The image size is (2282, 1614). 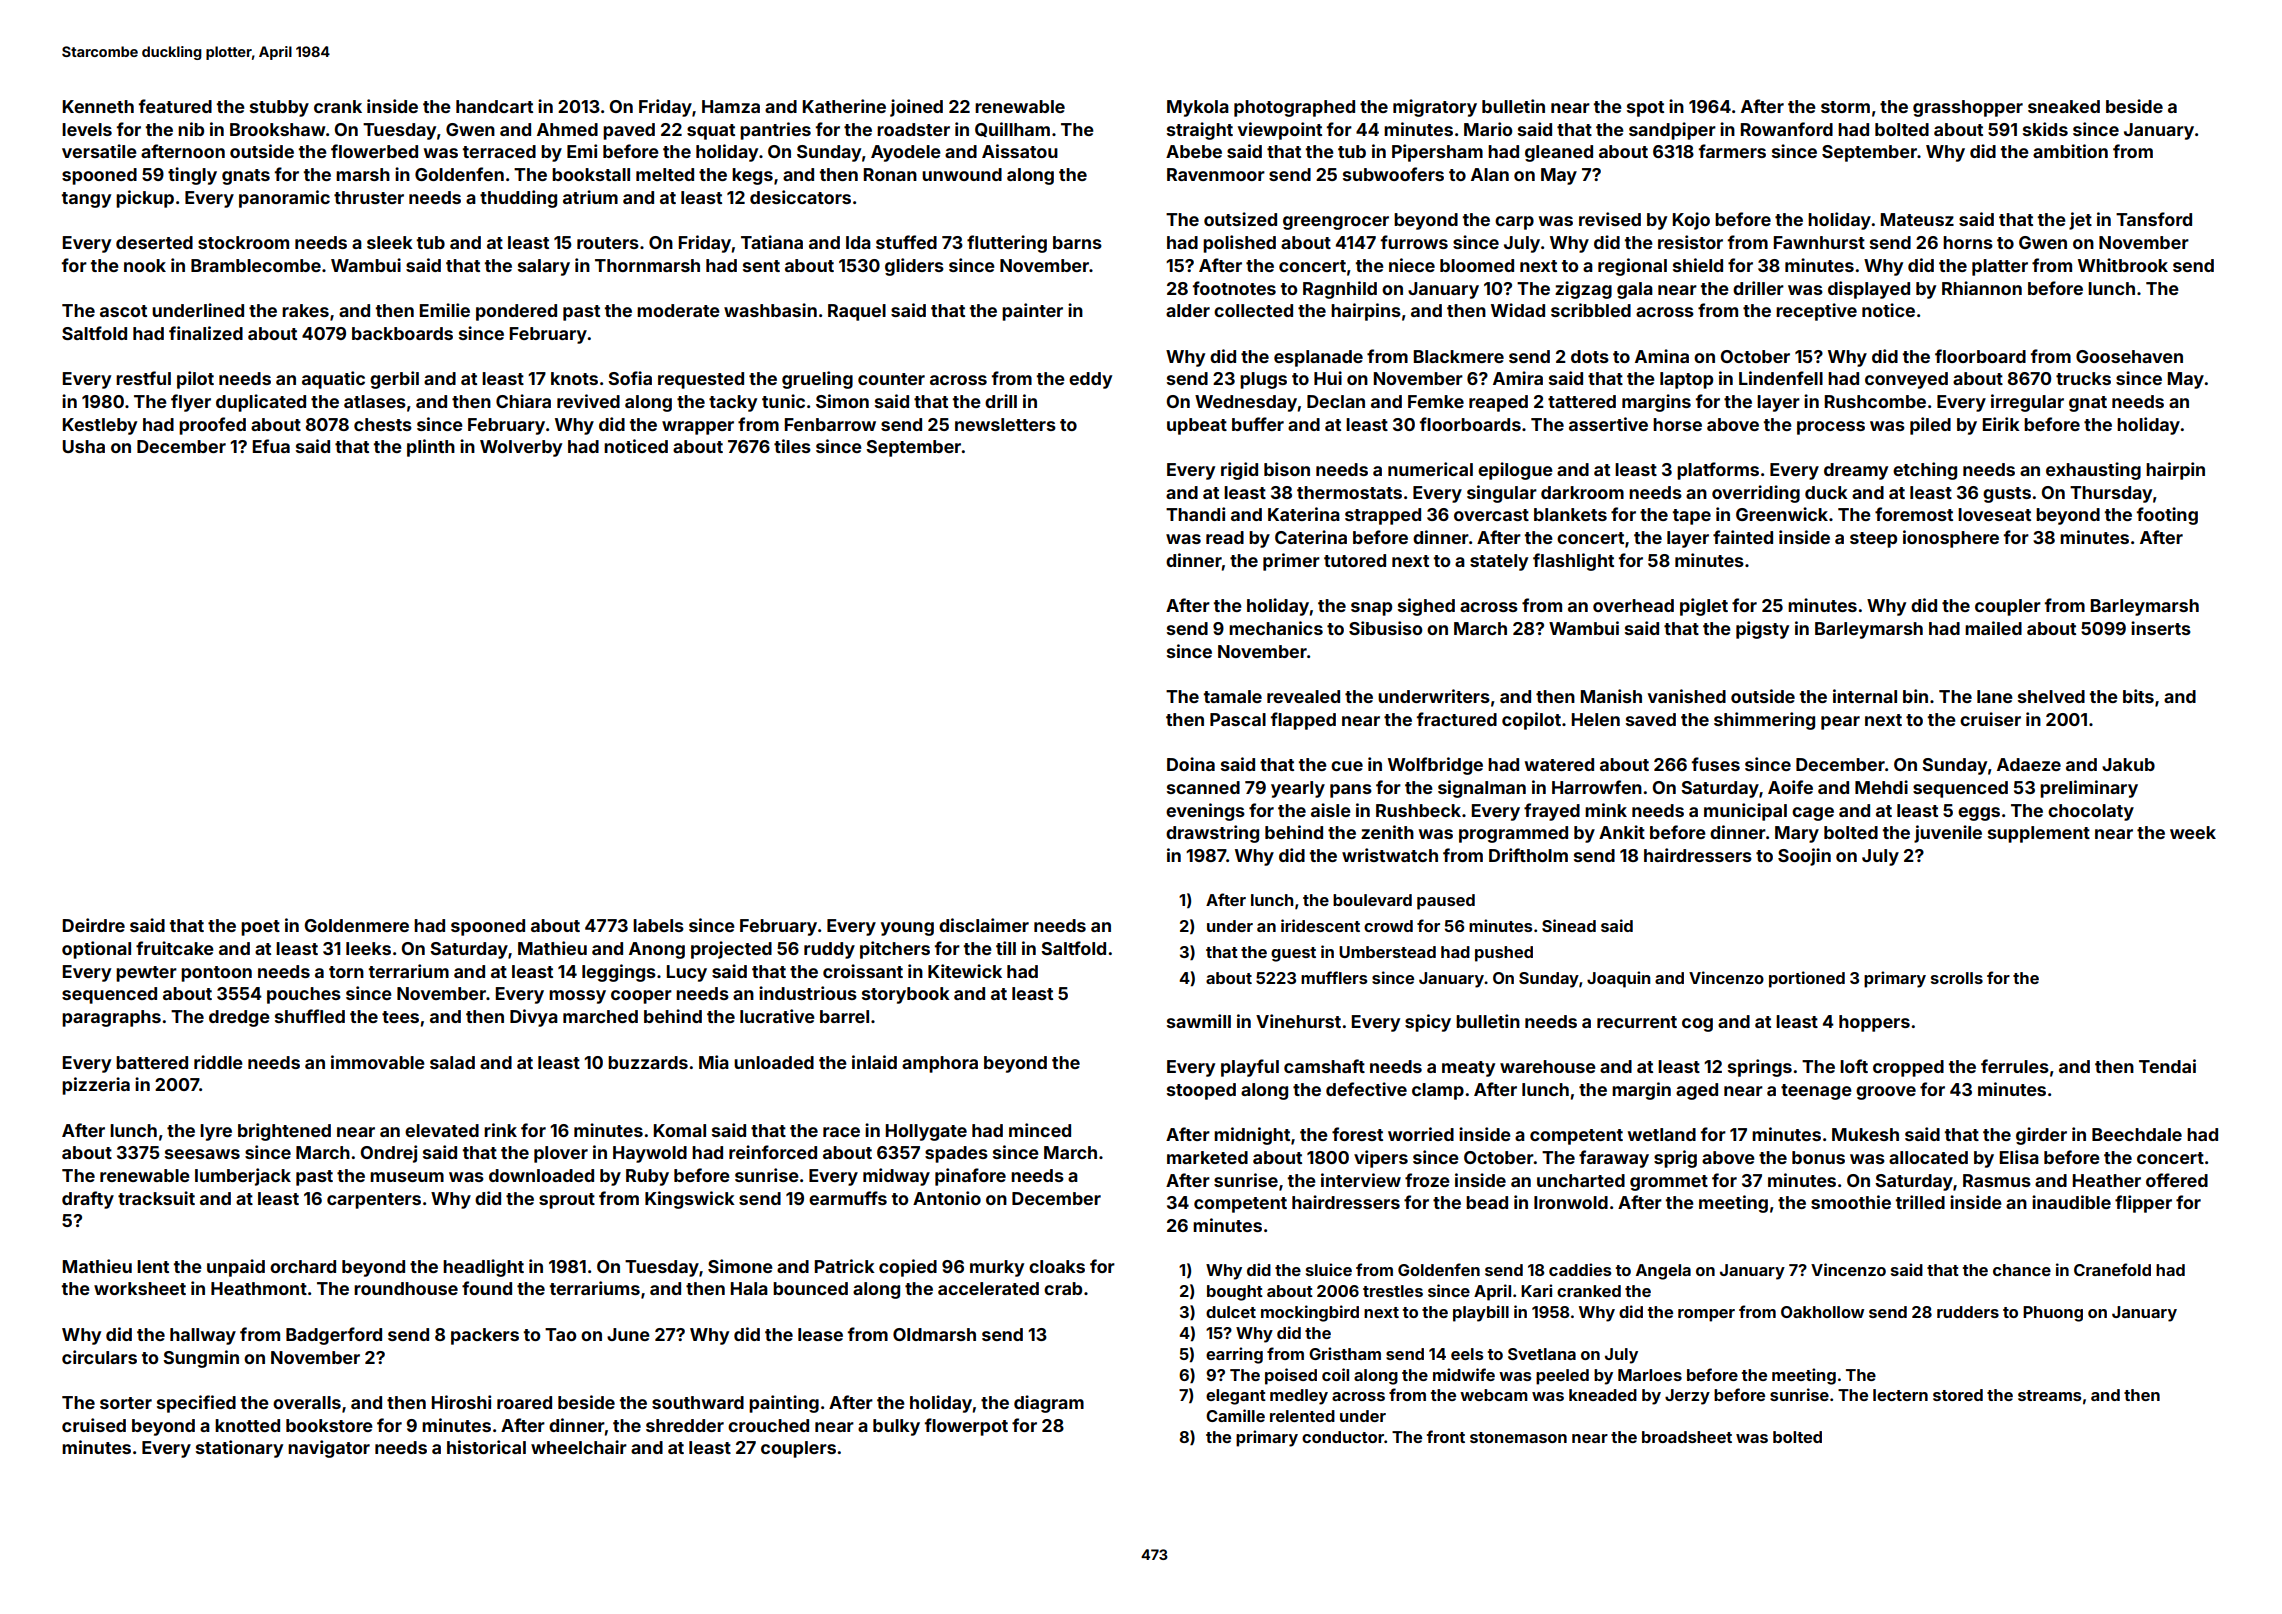 What do you see at coordinates (1687, 1437) in the image?
I see `broadsheet` at bounding box center [1687, 1437].
